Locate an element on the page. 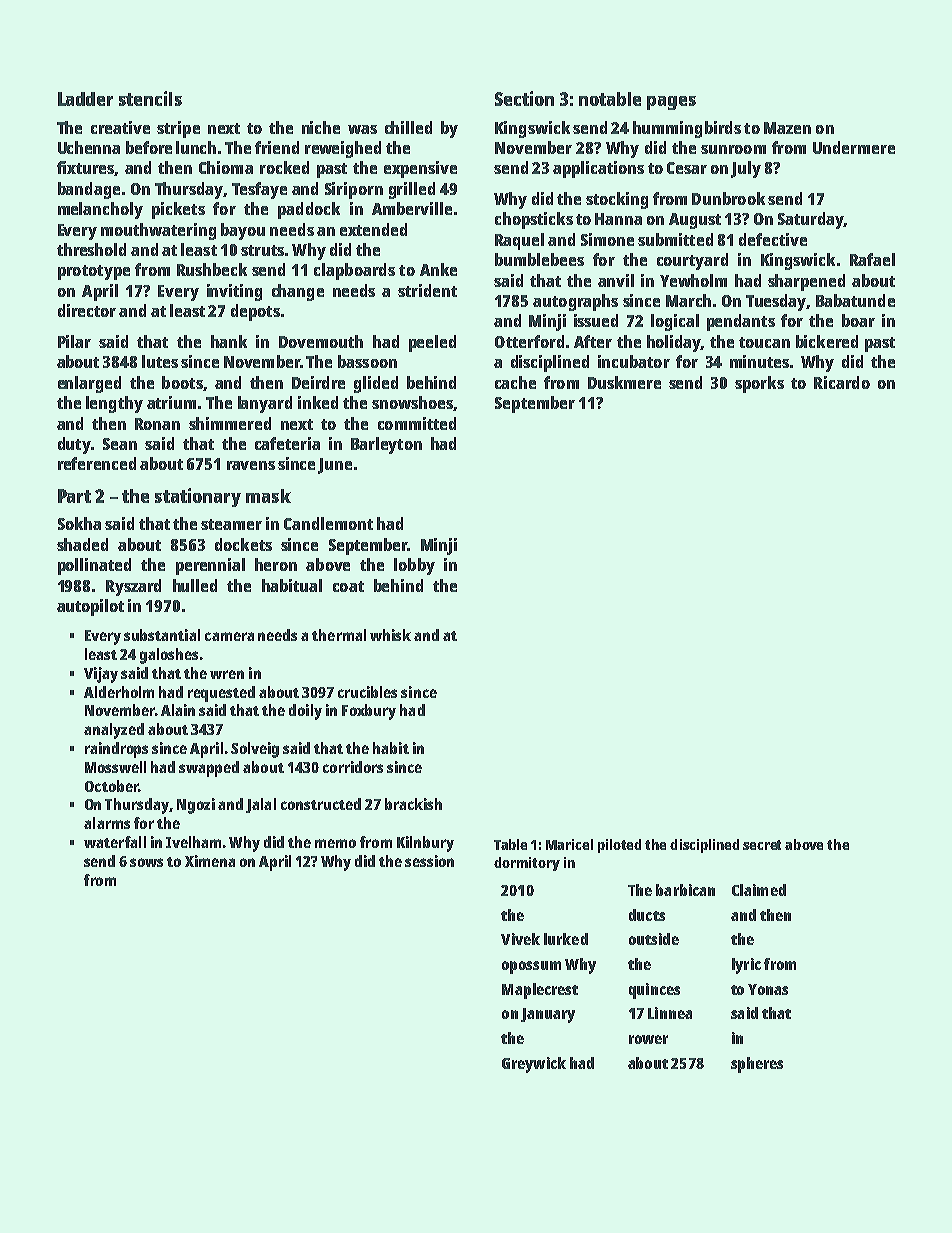  Ximena is located at coordinates (210, 861).
